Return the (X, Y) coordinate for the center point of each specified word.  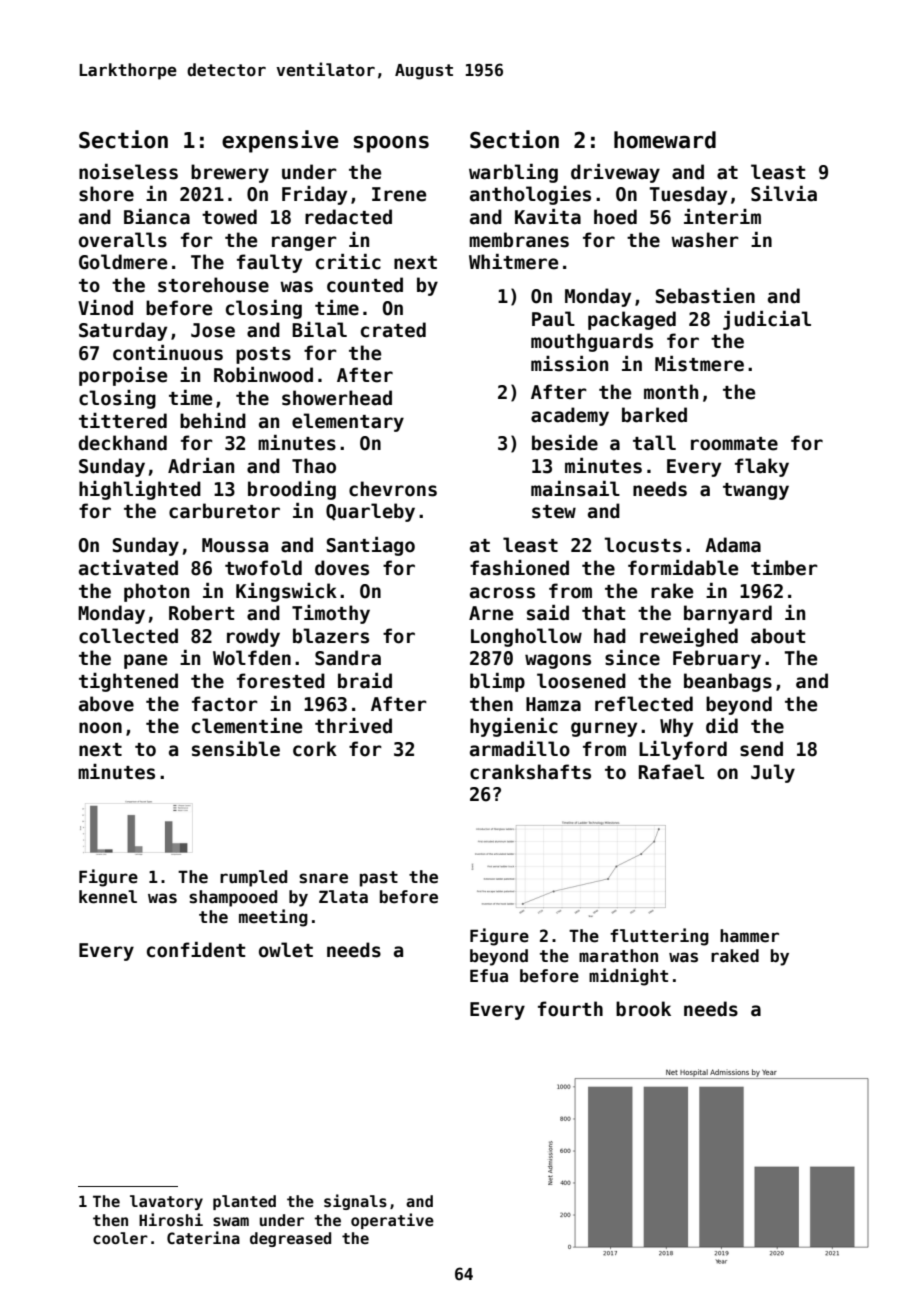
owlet (286, 950)
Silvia (784, 194)
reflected (644, 704)
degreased (290, 1239)
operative (392, 1221)
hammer (749, 936)
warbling (513, 173)
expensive (280, 141)
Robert (201, 613)
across (502, 593)
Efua (489, 975)
